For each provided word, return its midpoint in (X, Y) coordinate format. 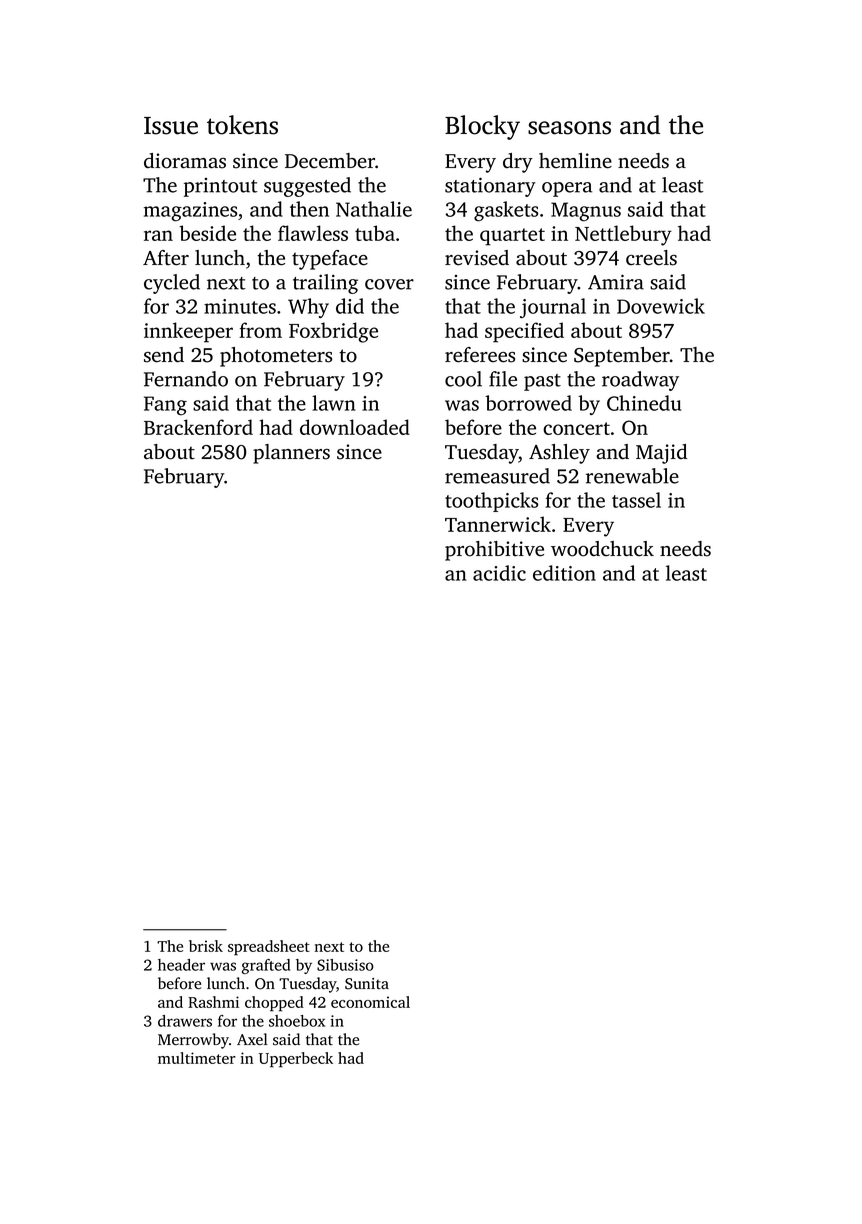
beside (207, 233)
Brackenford (198, 427)
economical (370, 1002)
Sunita (367, 984)
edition (564, 573)
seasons (569, 128)
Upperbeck (296, 1060)
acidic (499, 573)
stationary (490, 187)
